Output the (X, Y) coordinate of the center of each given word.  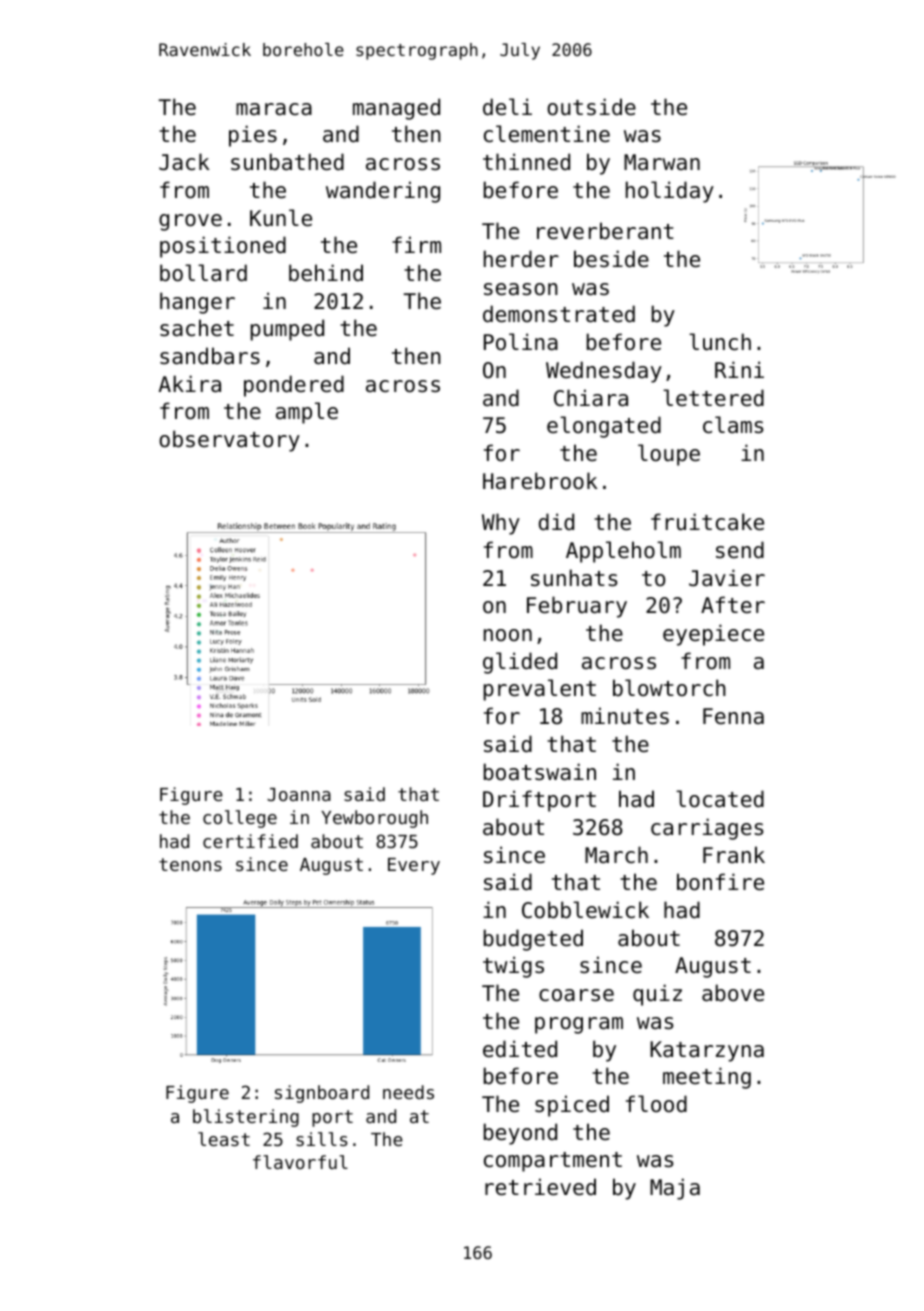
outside (591, 107)
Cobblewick (585, 910)
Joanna (299, 794)
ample (307, 413)
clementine (547, 134)
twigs (513, 967)
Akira (190, 384)
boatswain (540, 772)
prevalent (539, 690)
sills (322, 1139)
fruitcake (707, 522)
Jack (184, 162)
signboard (322, 1094)
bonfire (720, 882)
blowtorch (669, 688)
